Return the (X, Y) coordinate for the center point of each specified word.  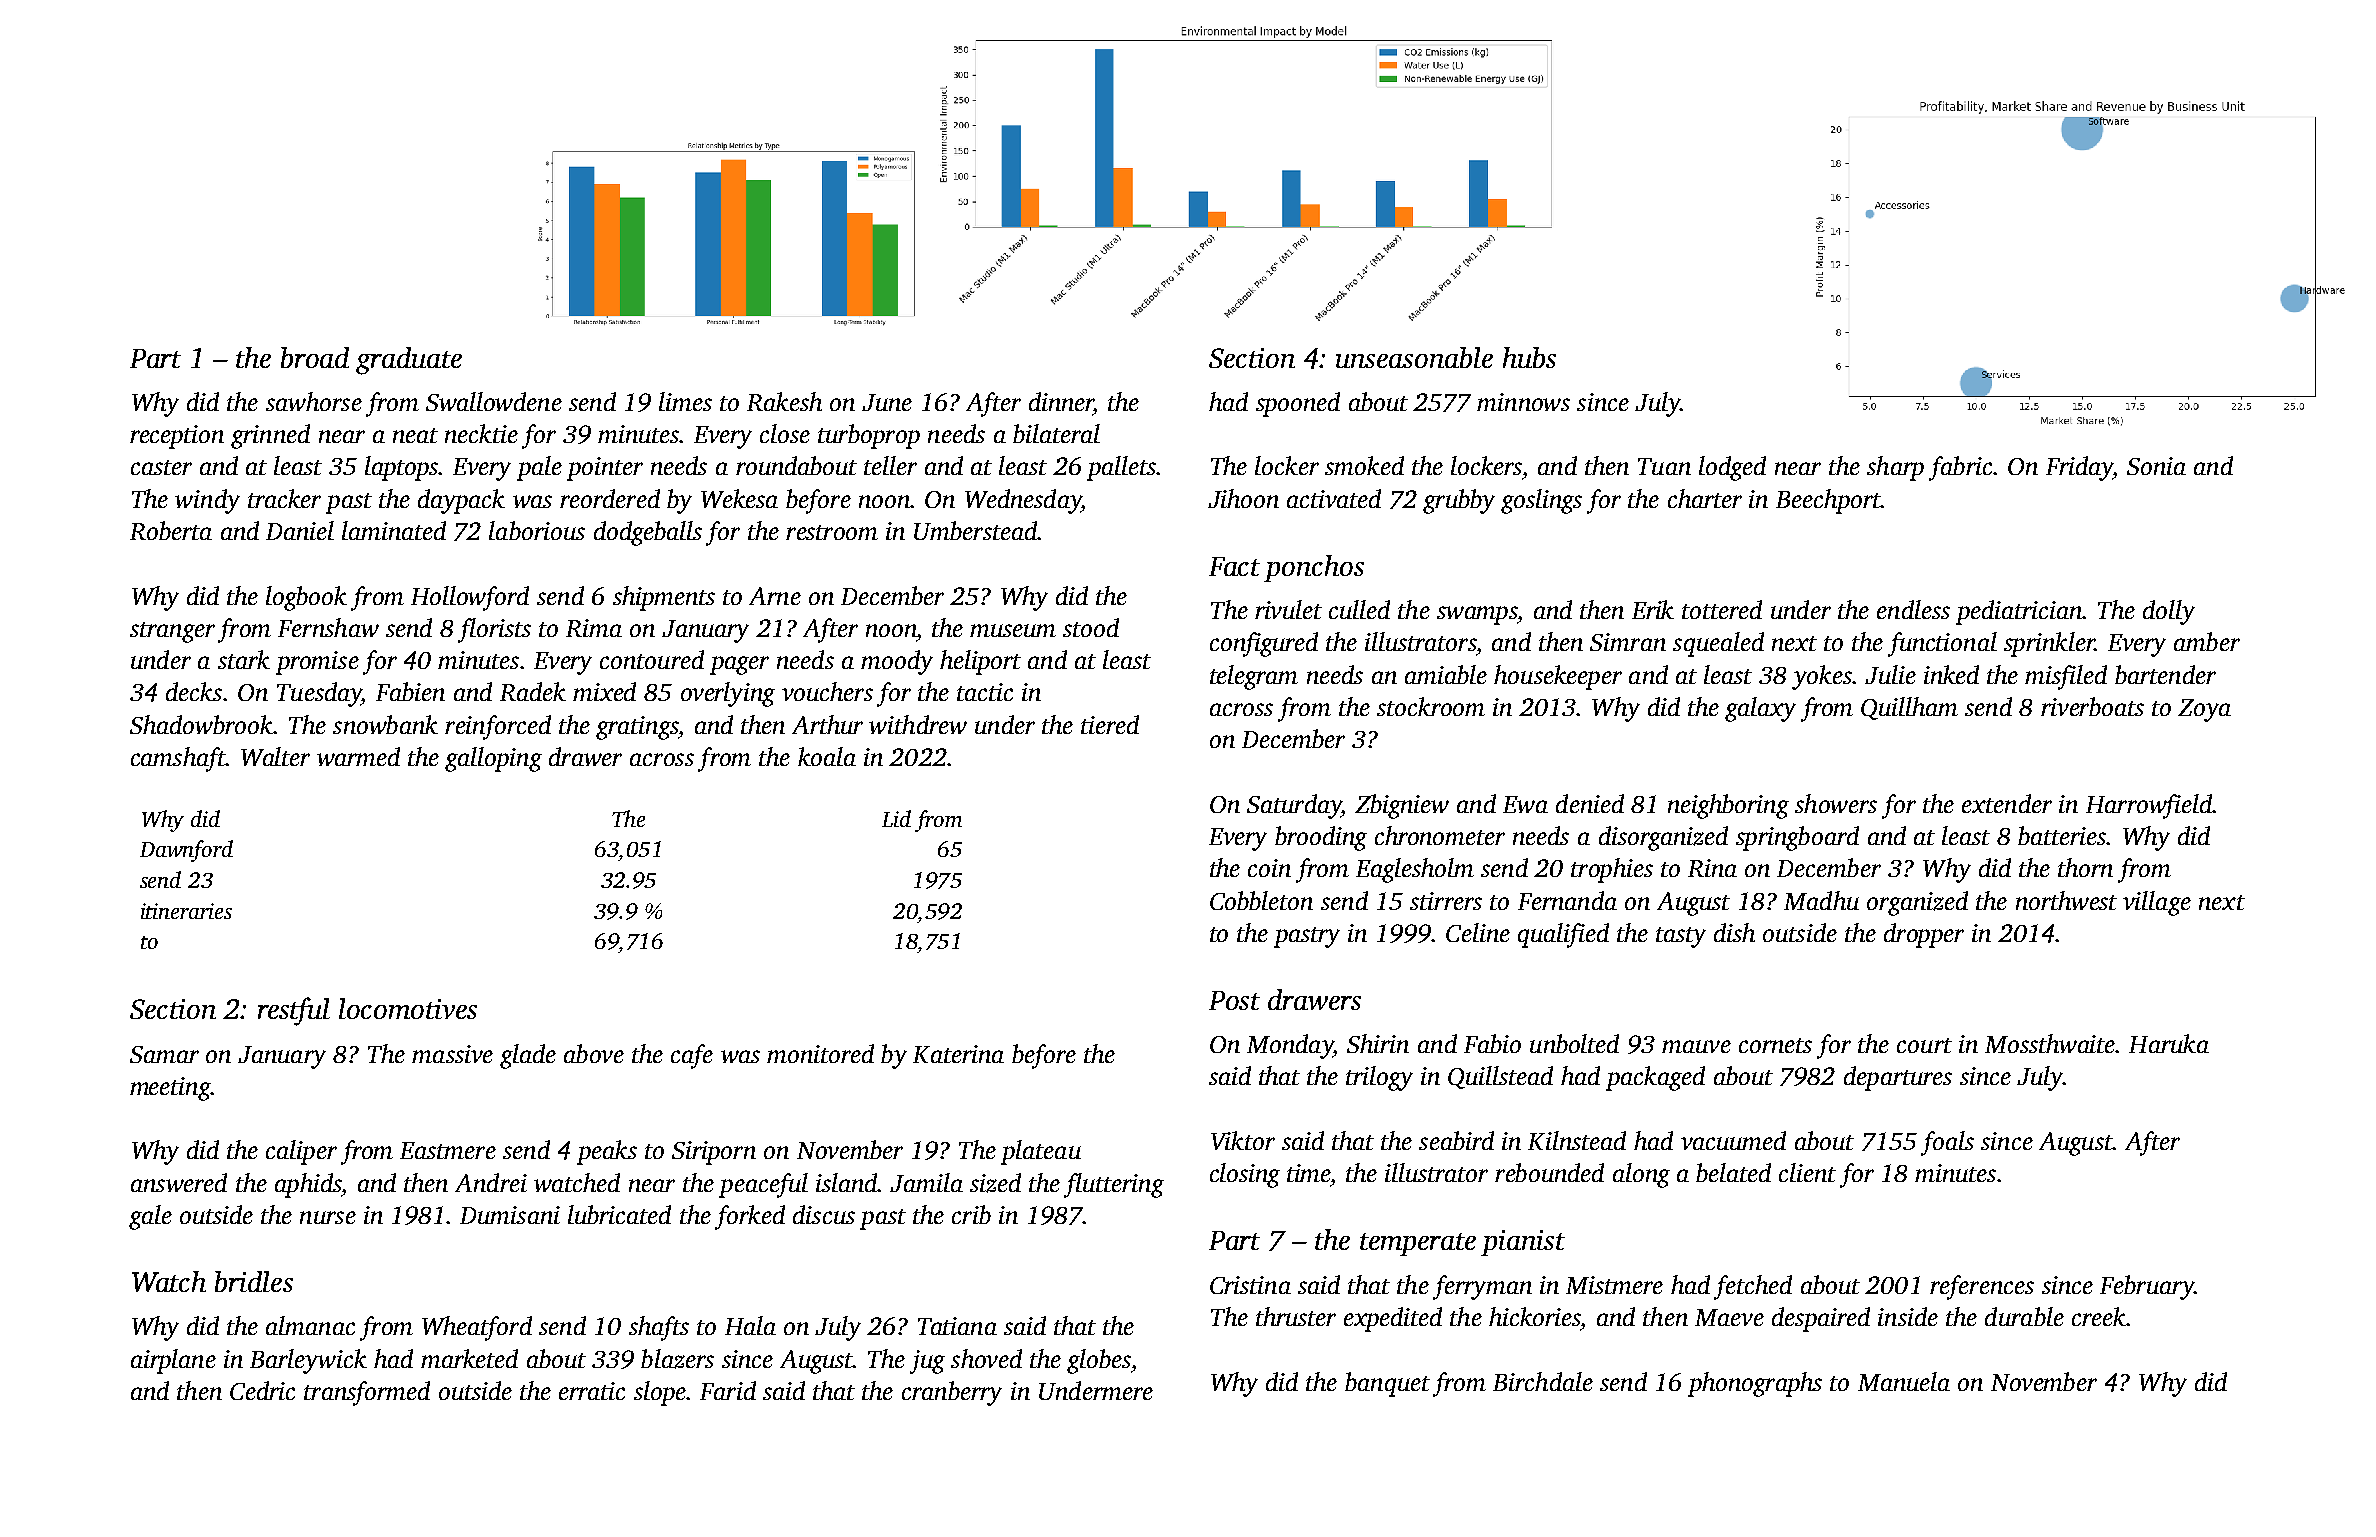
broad (315, 357)
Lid (896, 818)
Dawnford (186, 851)
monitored (820, 1053)
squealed (1718, 644)
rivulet (1288, 609)
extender (2007, 803)
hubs (1529, 357)
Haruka (2169, 1043)
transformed (367, 1393)
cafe (692, 1056)
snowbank (385, 724)
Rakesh (784, 401)
